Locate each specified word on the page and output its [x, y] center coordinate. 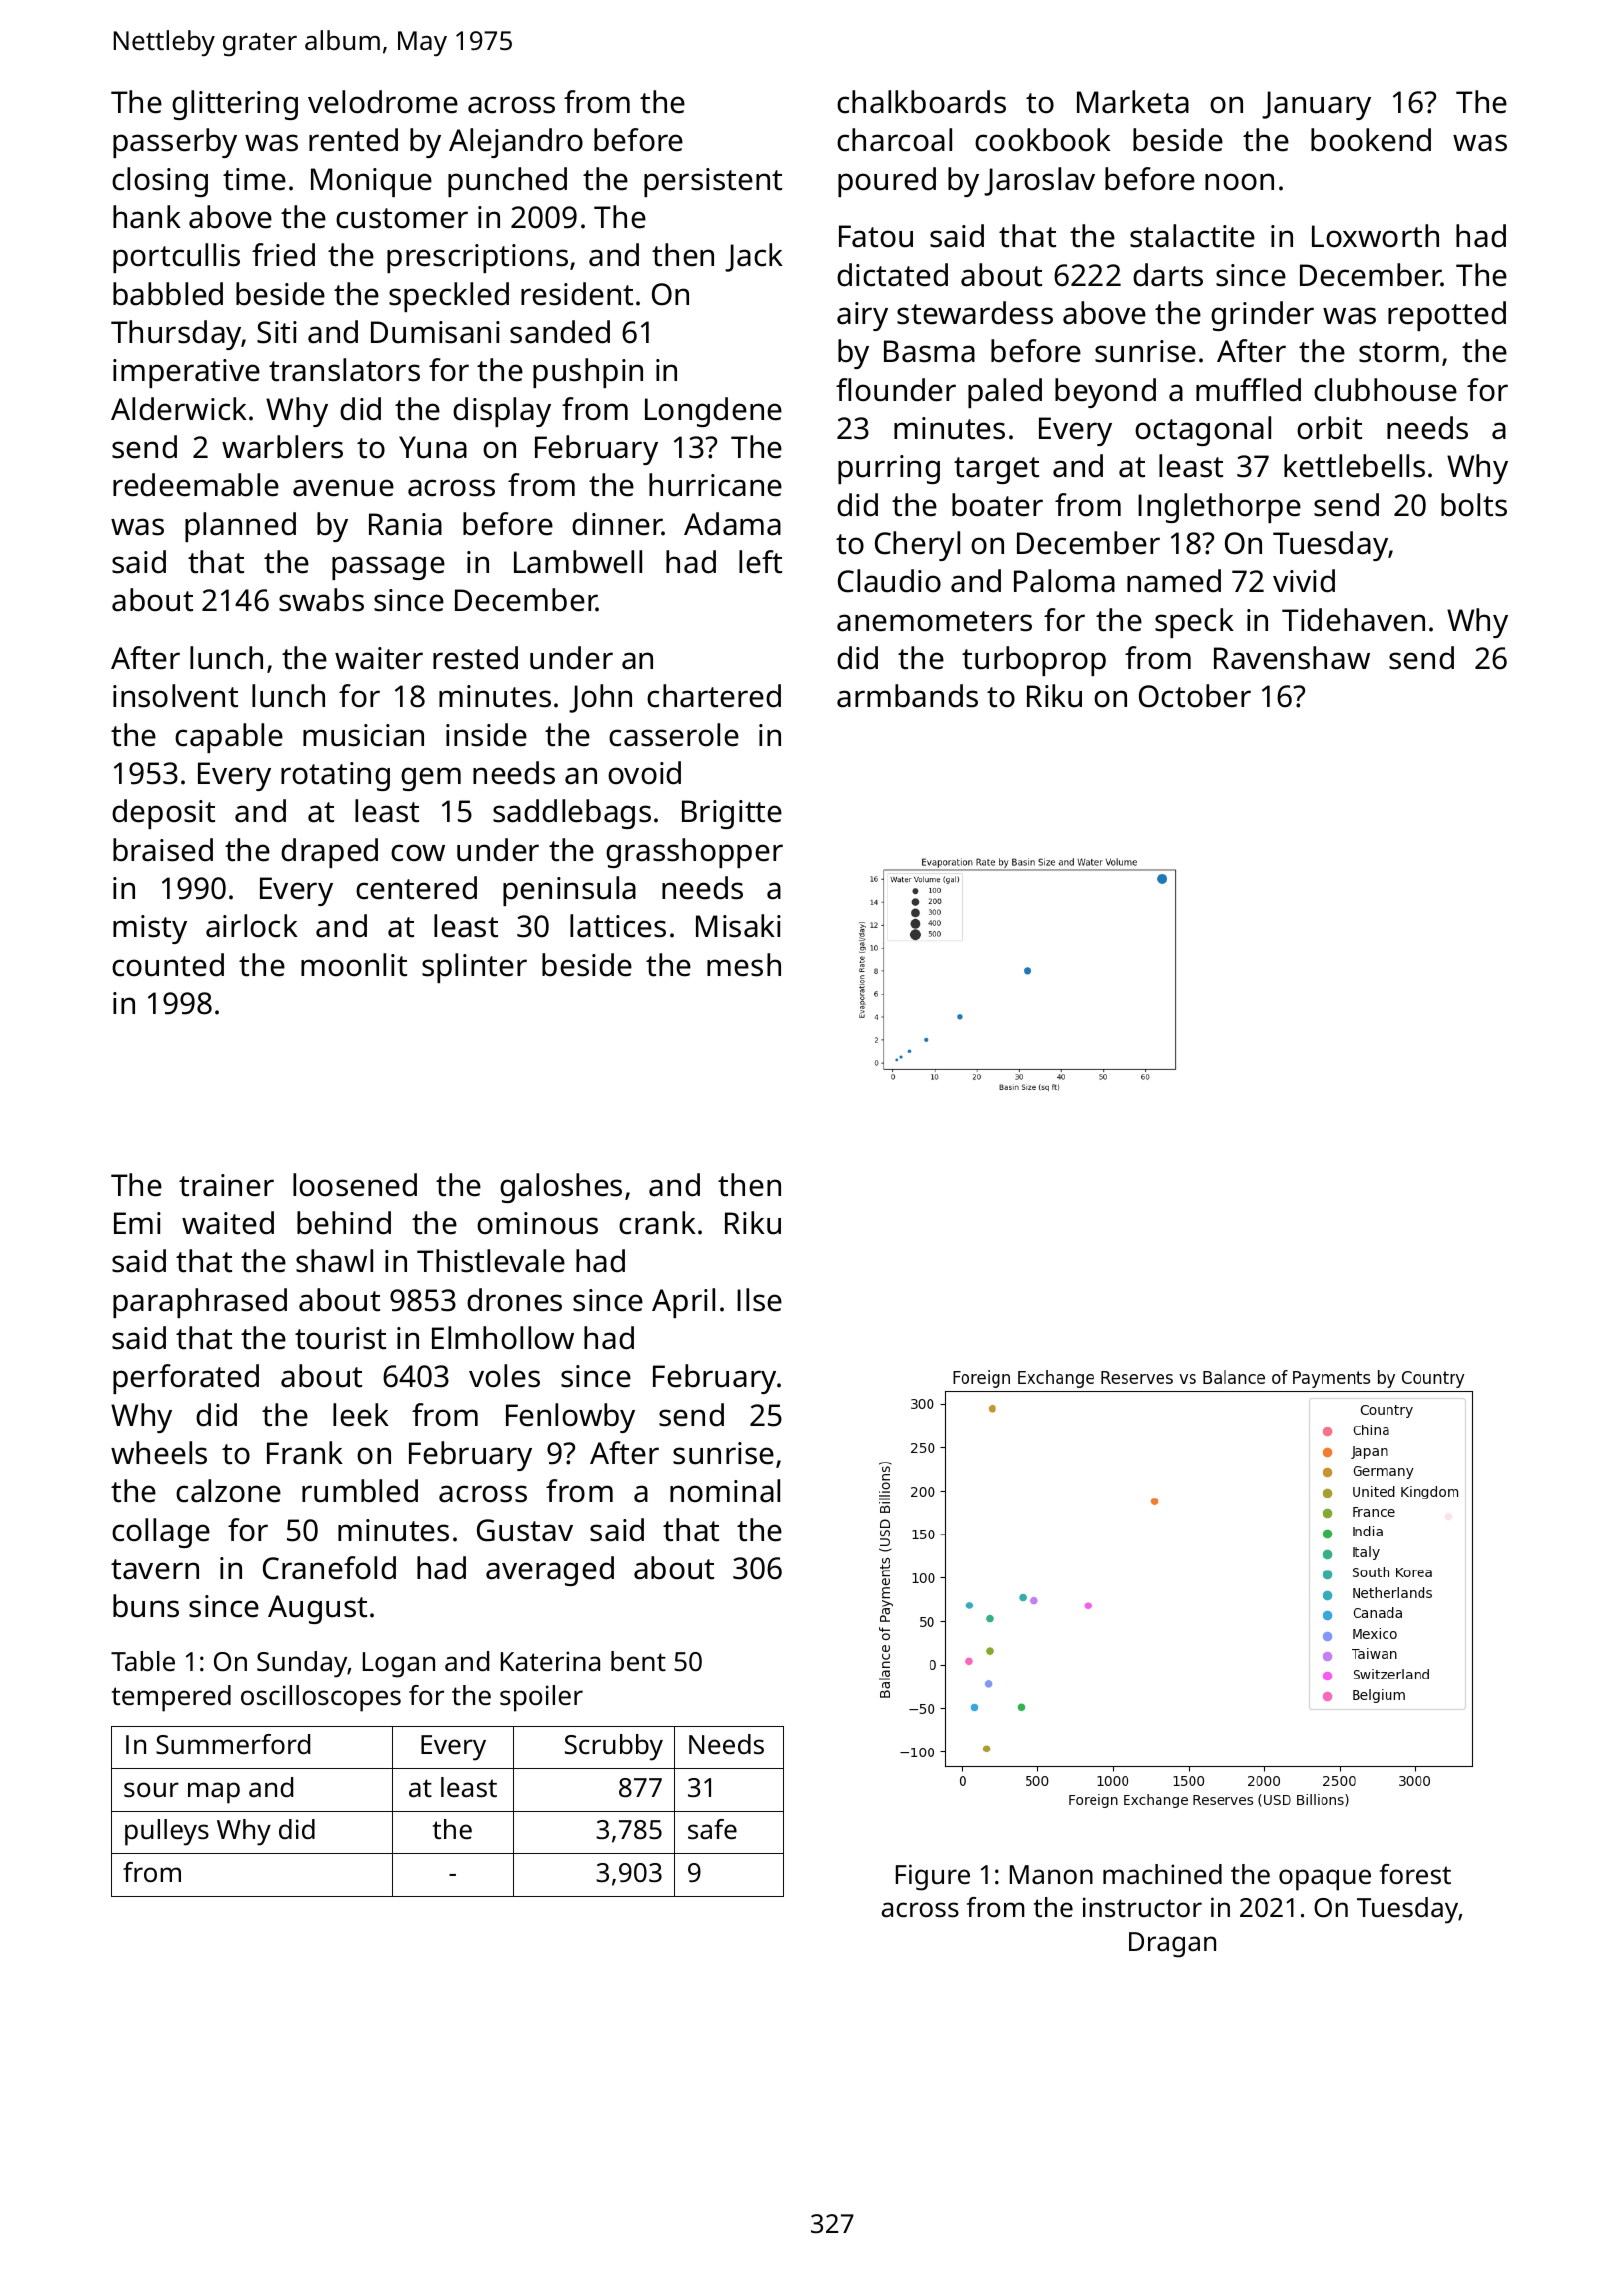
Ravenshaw [1292, 658]
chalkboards [921, 102]
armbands [907, 696]
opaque [1325, 1880]
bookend [1371, 140]
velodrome [383, 102]
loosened [355, 1185]
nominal [725, 1491]
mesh [744, 965]
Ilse [759, 1300]
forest [1415, 1874]
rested [475, 658]
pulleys [167, 1832]
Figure [933, 1877]
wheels [159, 1453]
